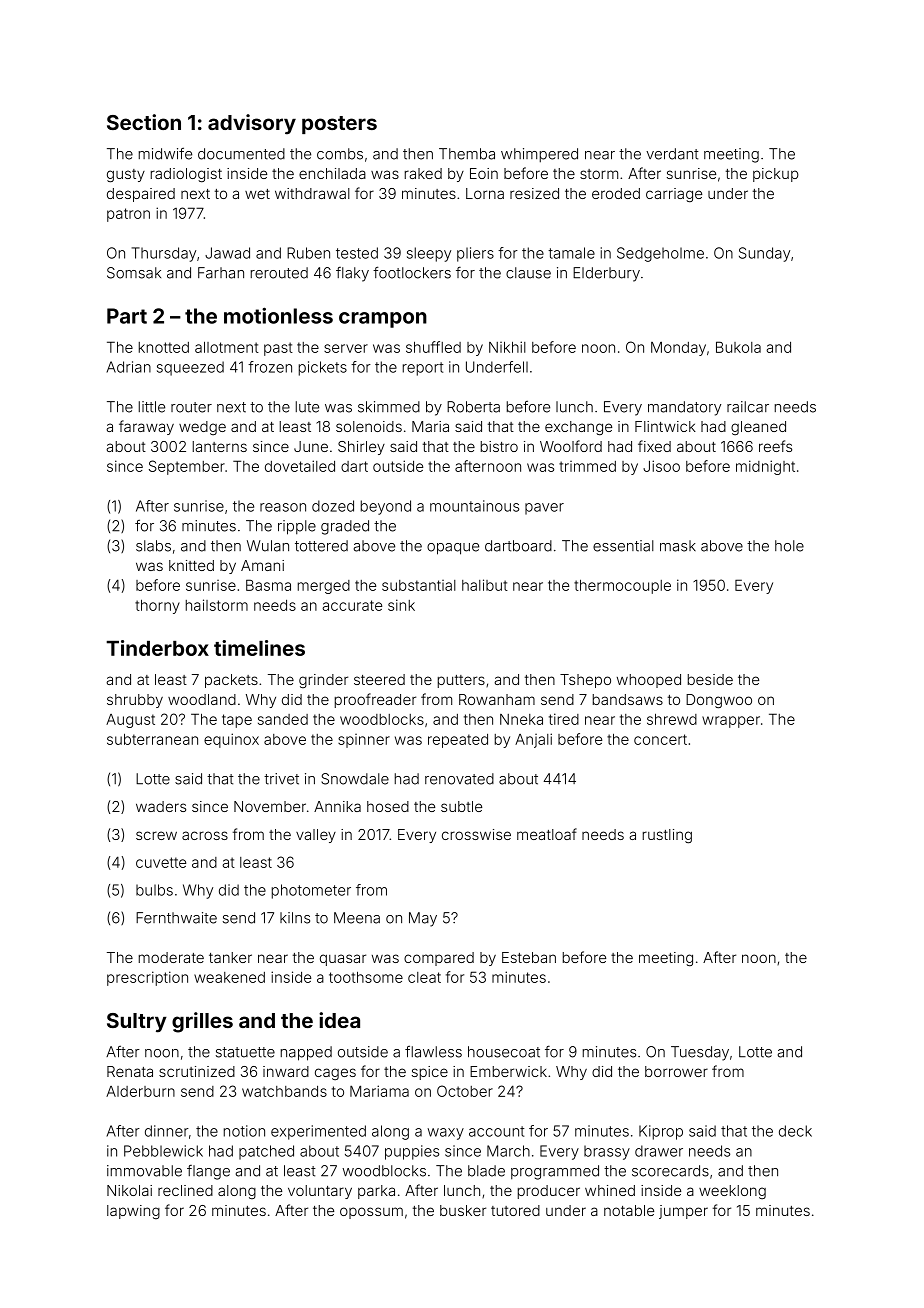 This screenshot has height=1308, width=924. Describe the element at coordinates (161, 862) in the screenshot. I see `cuvette` at that location.
